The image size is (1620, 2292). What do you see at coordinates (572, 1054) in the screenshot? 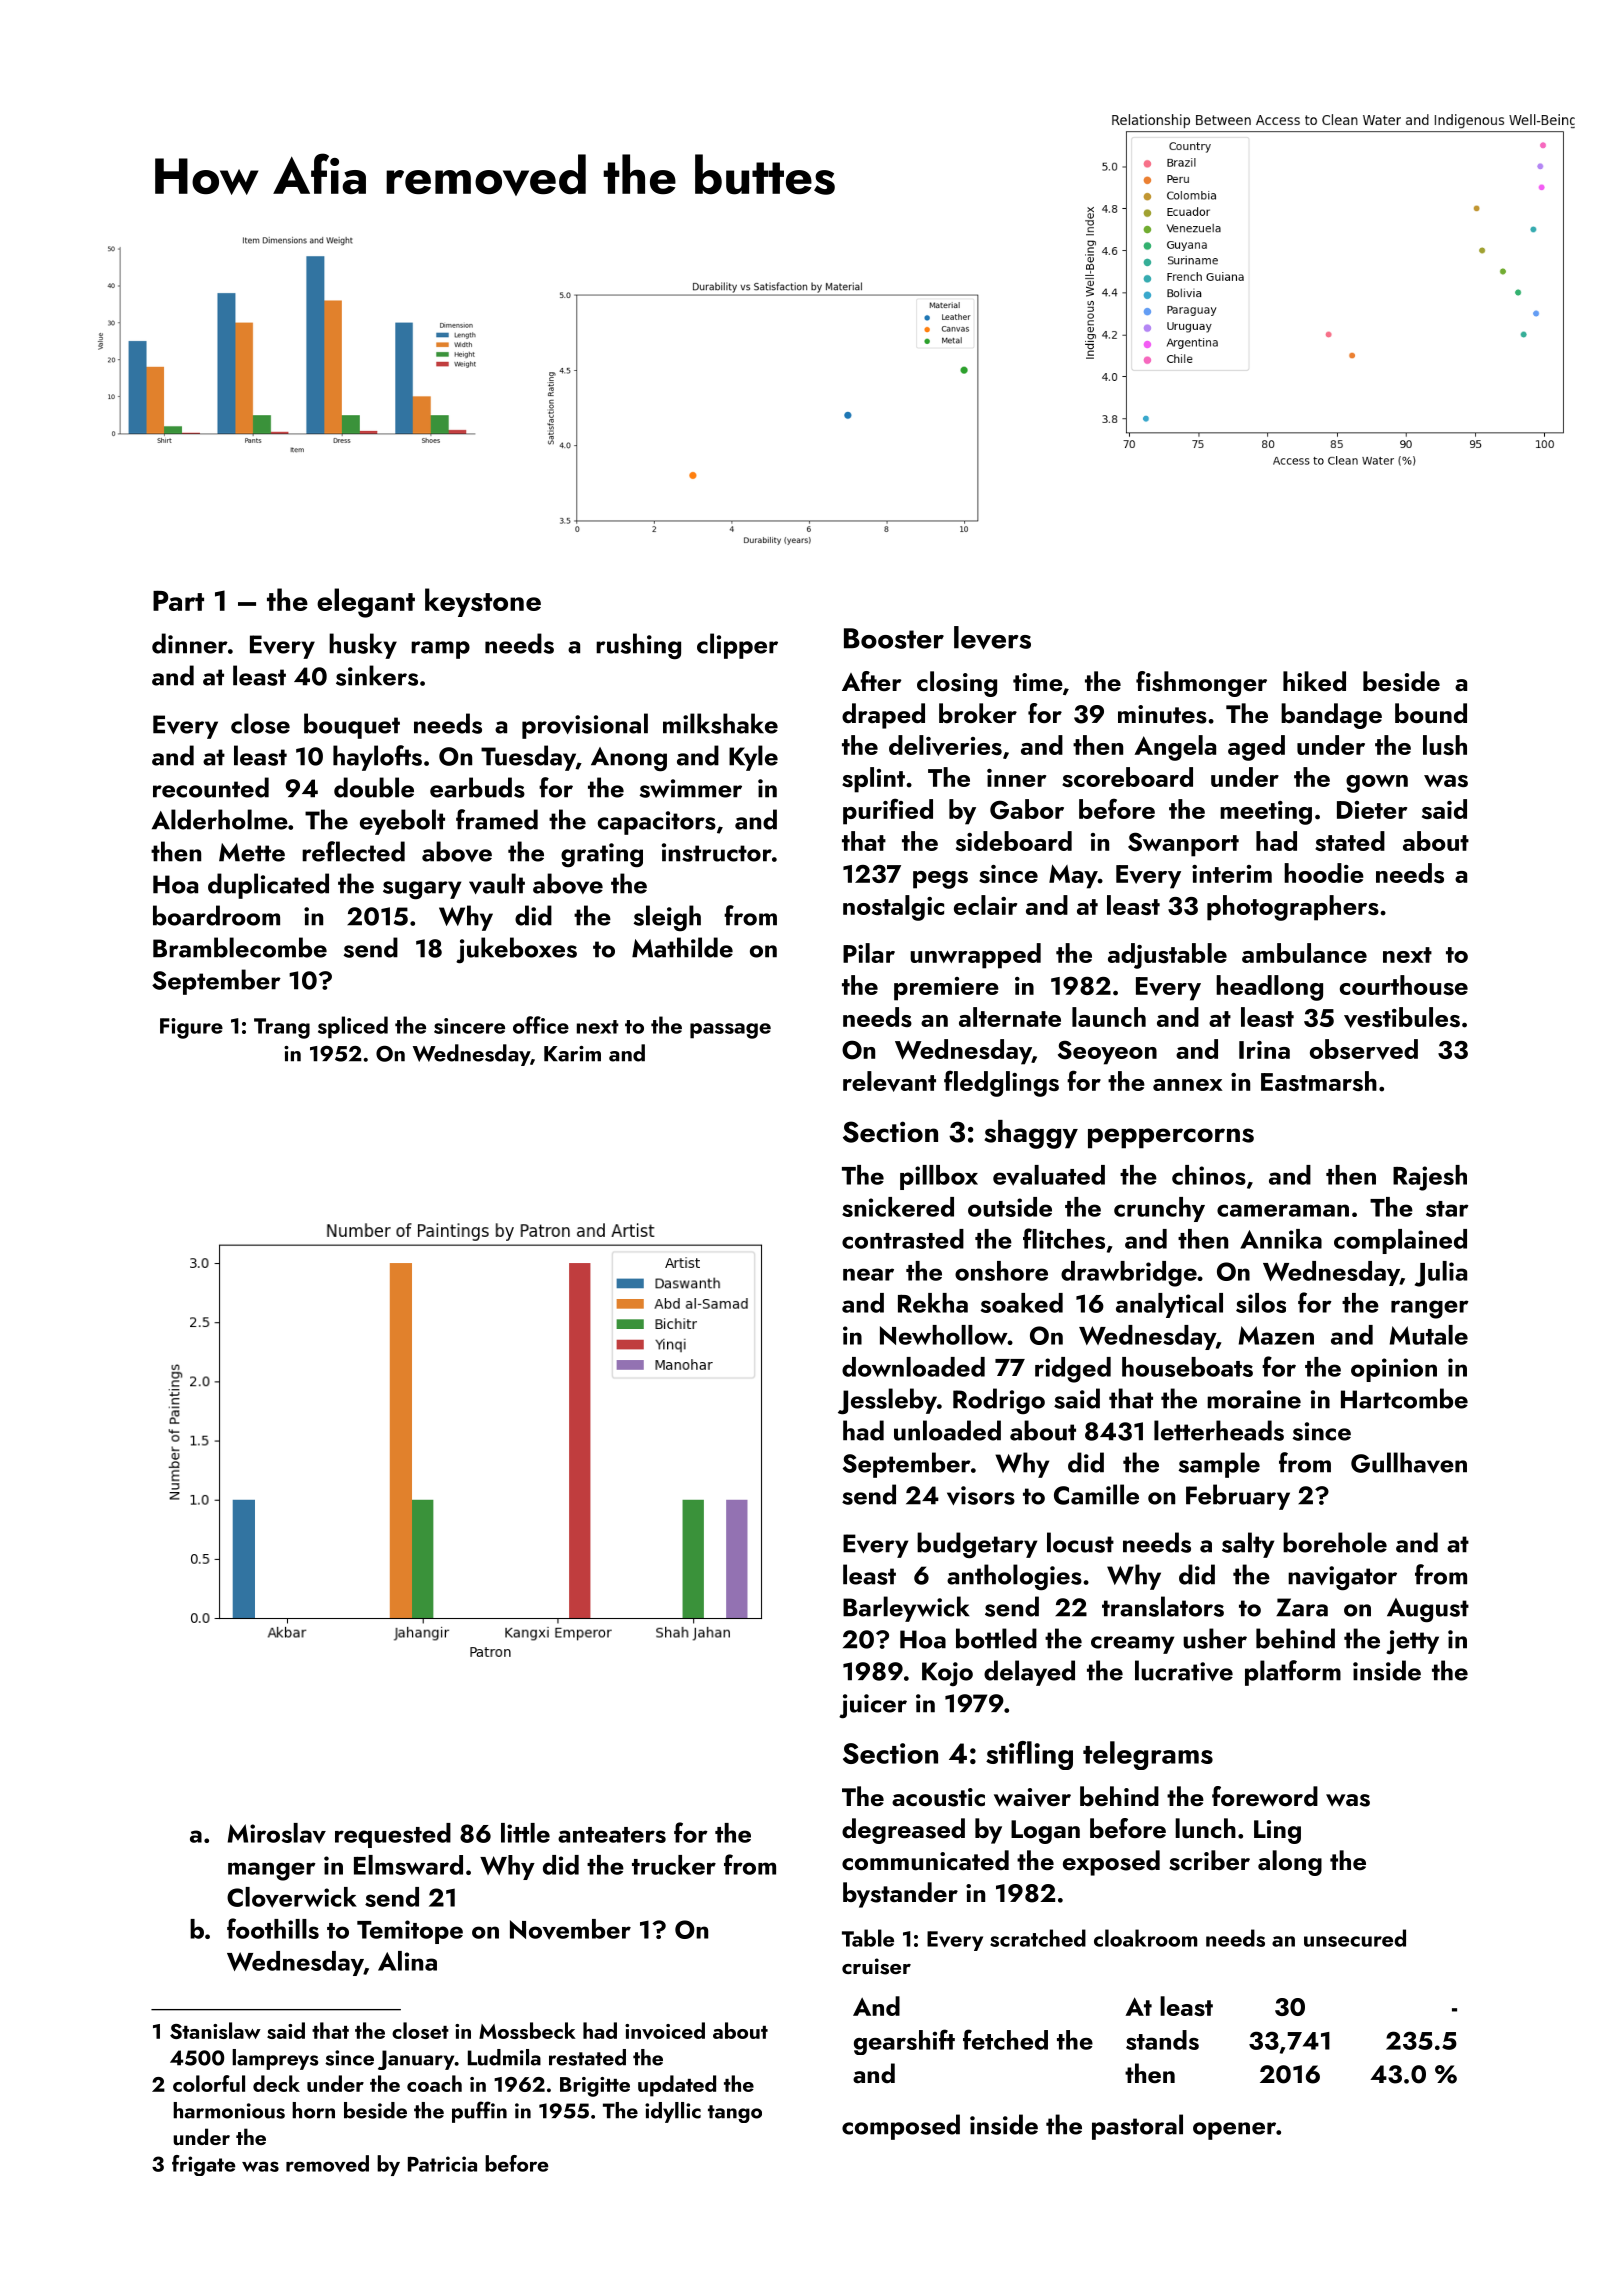
I see `Karim` at bounding box center [572, 1054].
